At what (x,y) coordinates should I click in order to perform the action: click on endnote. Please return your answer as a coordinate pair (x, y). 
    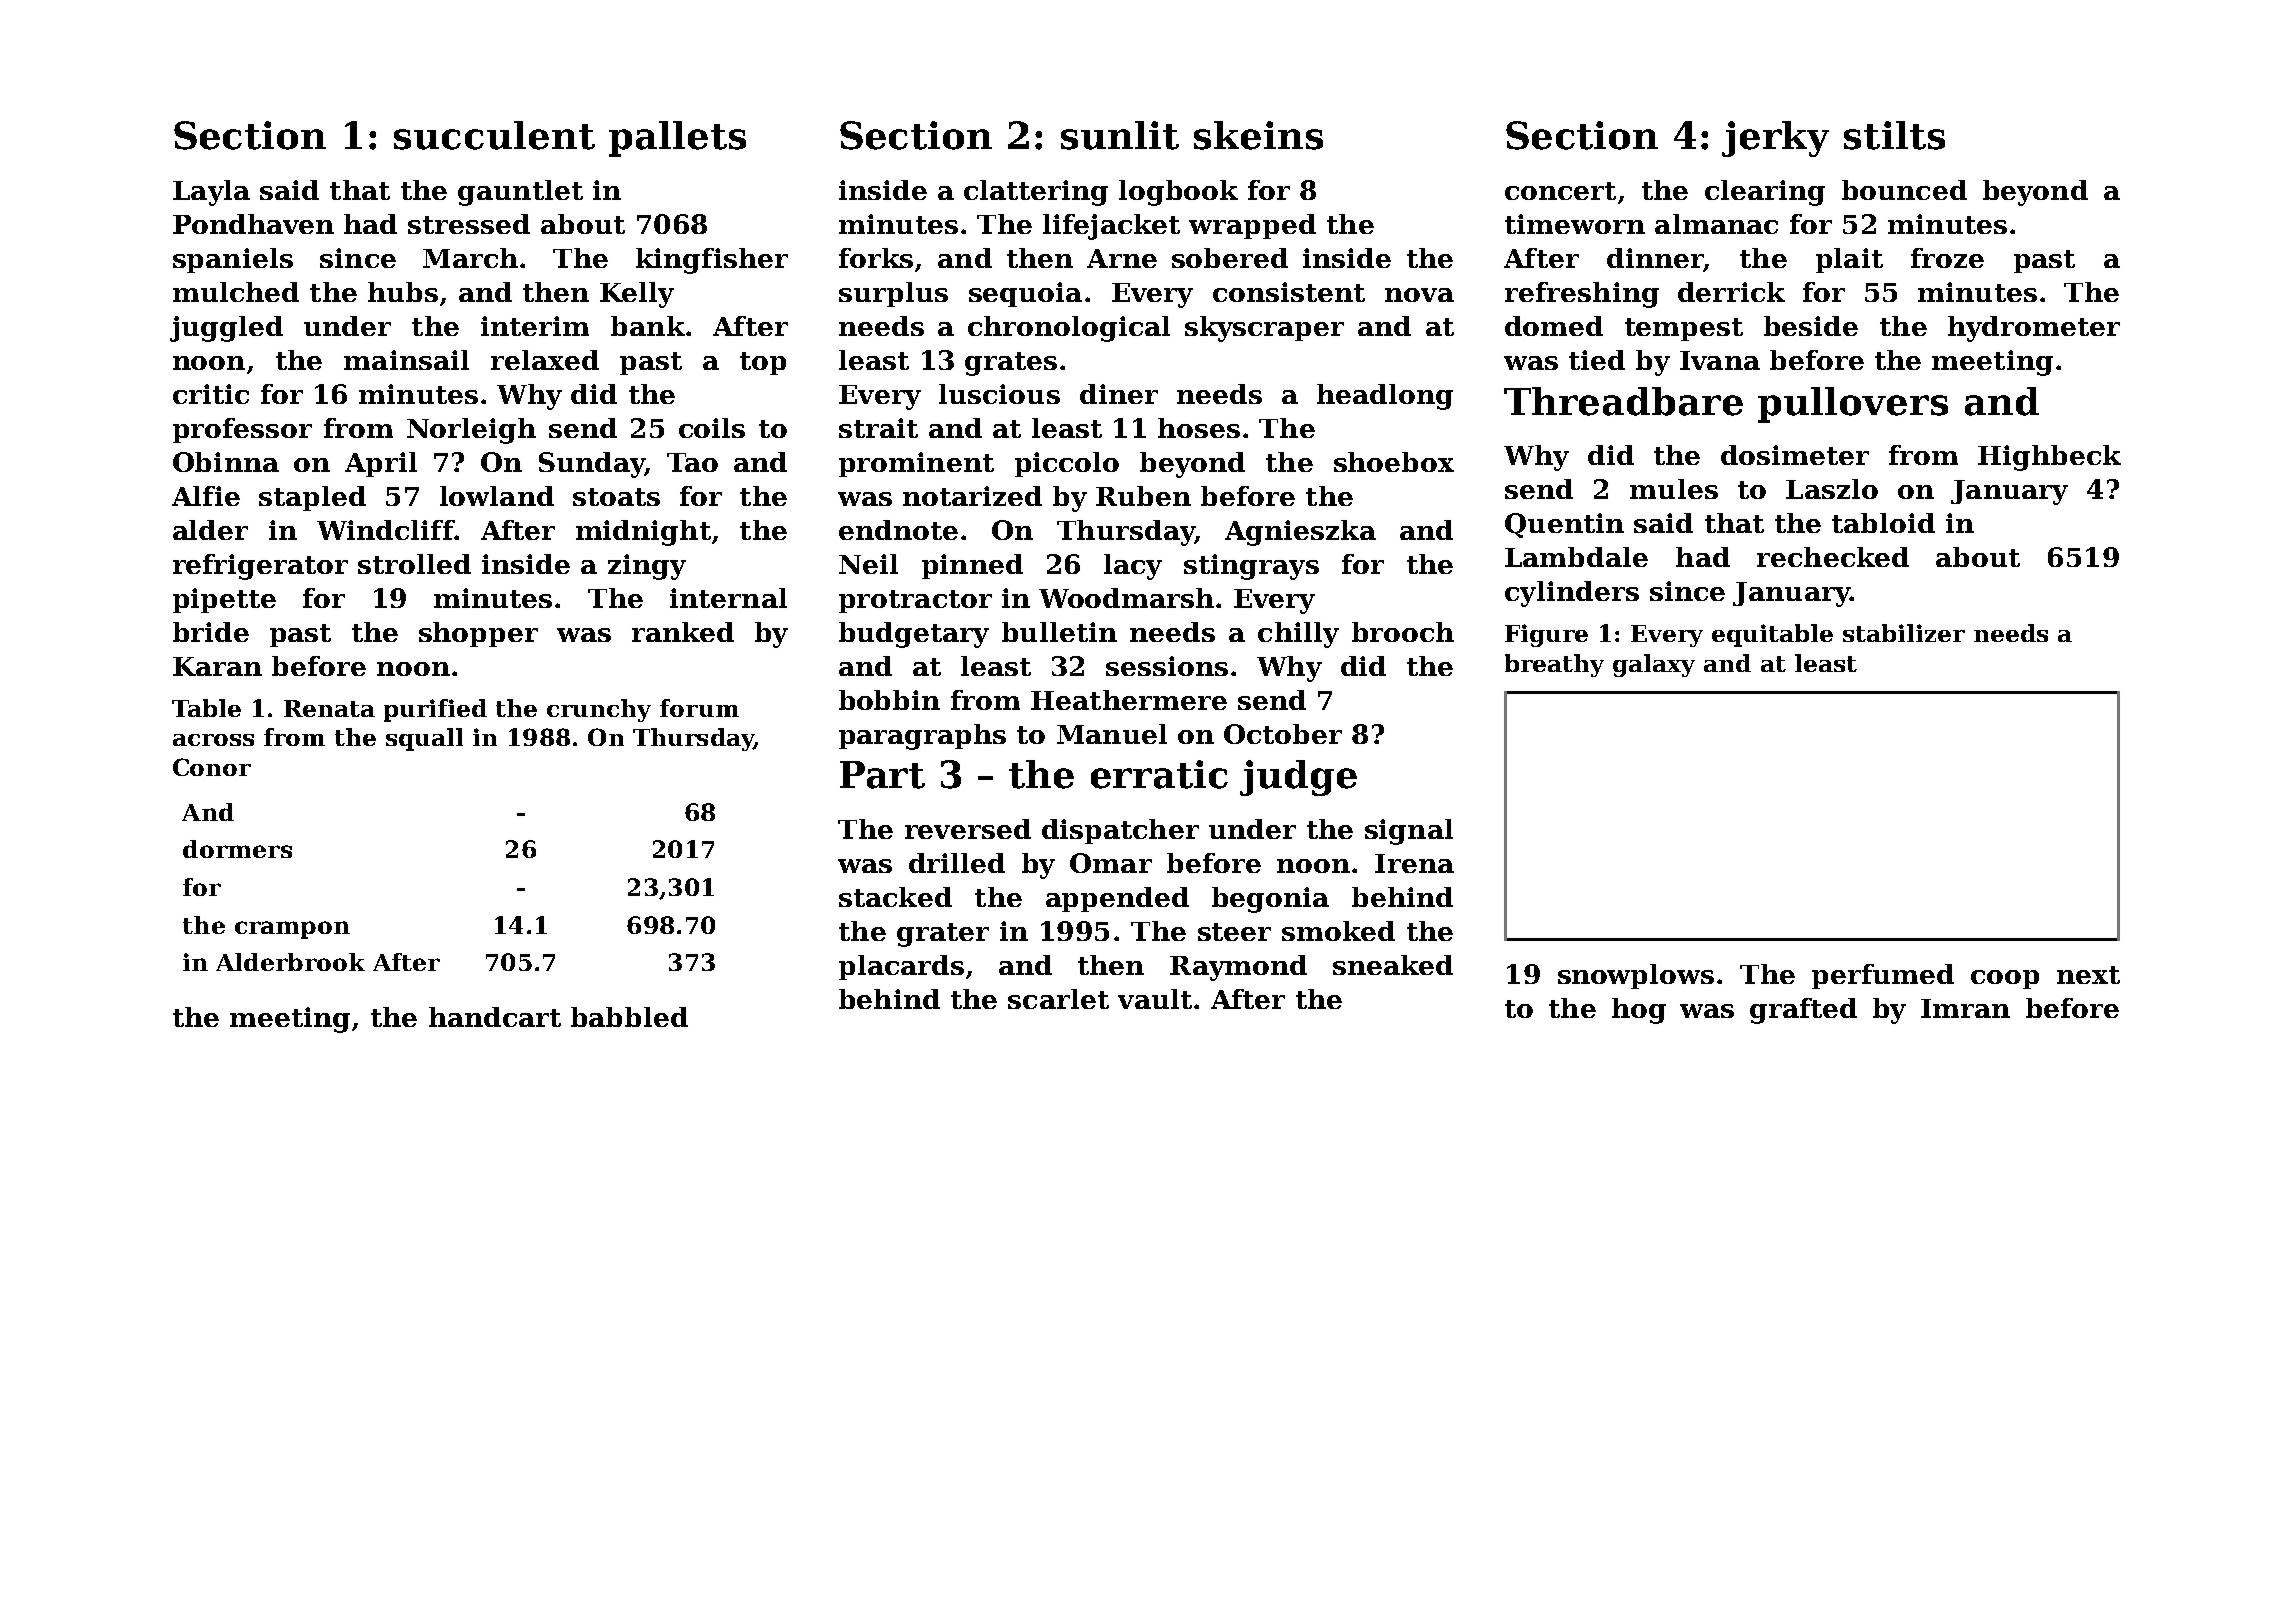
    Looking at the image, I should click on (898, 530).
